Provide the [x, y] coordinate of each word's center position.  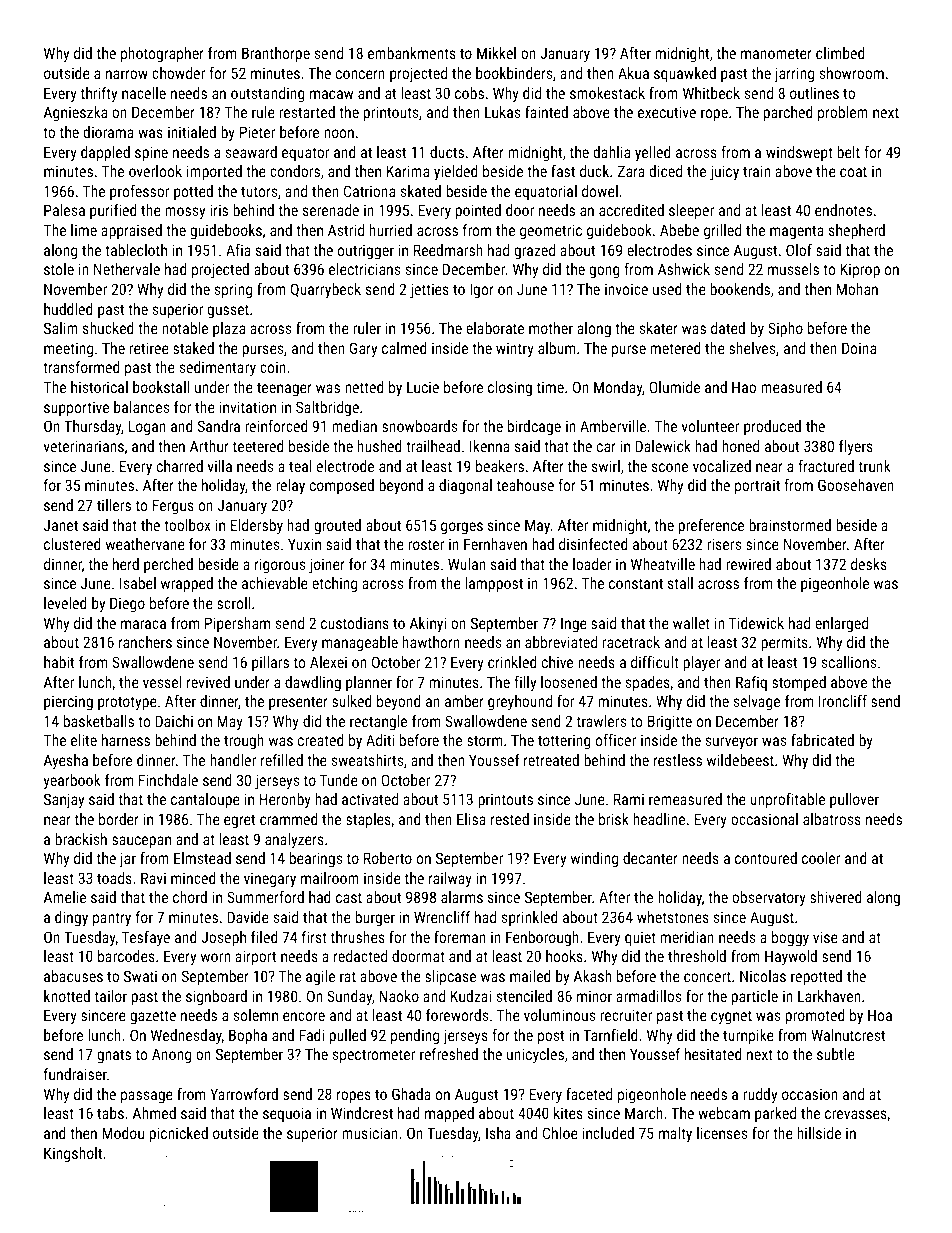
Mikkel [496, 53]
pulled [348, 1036]
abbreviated [561, 642]
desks [869, 564]
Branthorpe [276, 54]
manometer [776, 53]
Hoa [880, 1015]
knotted [67, 996]
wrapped [187, 584]
